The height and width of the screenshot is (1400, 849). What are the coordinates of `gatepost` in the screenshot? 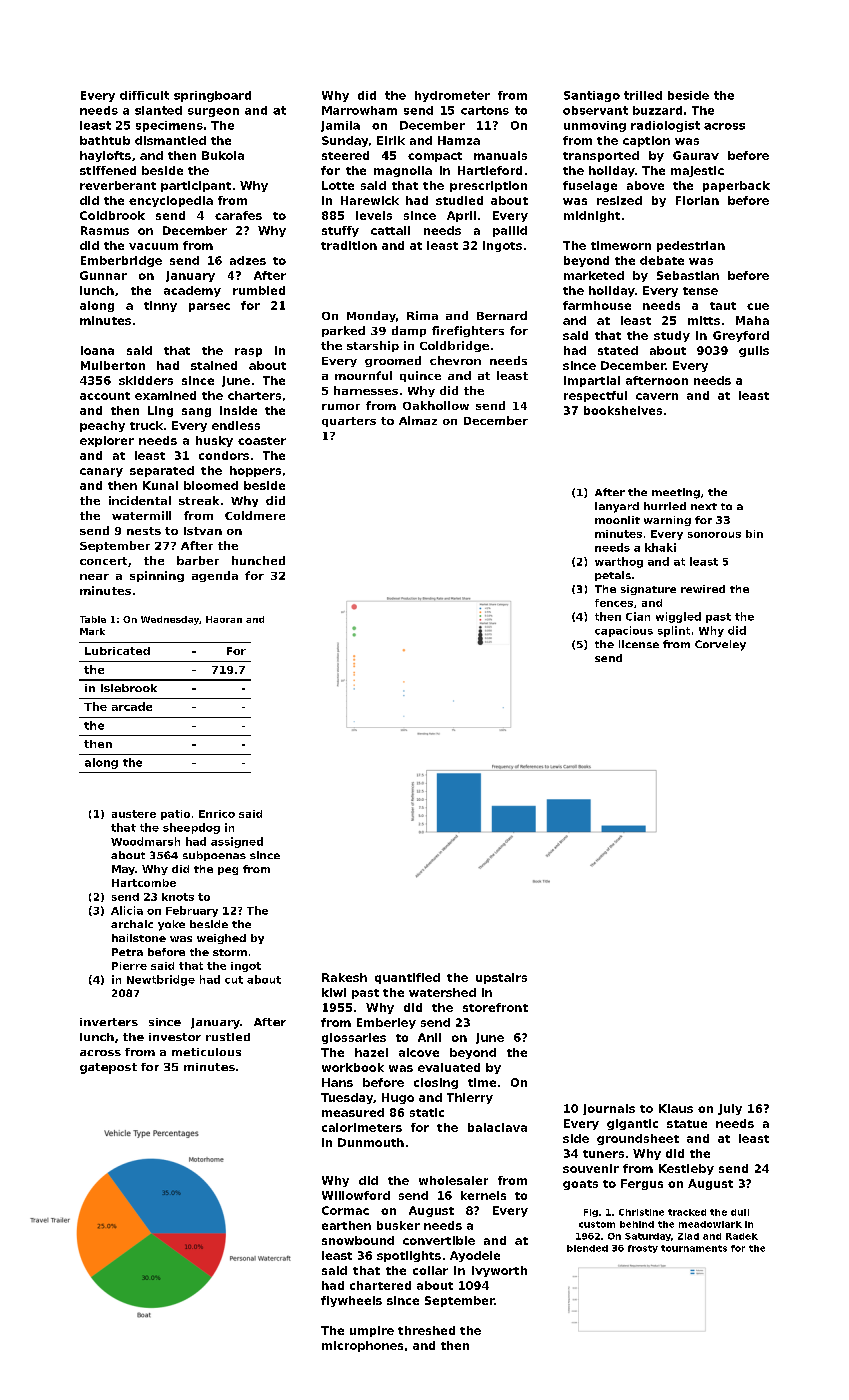 It's located at (108, 1068).
